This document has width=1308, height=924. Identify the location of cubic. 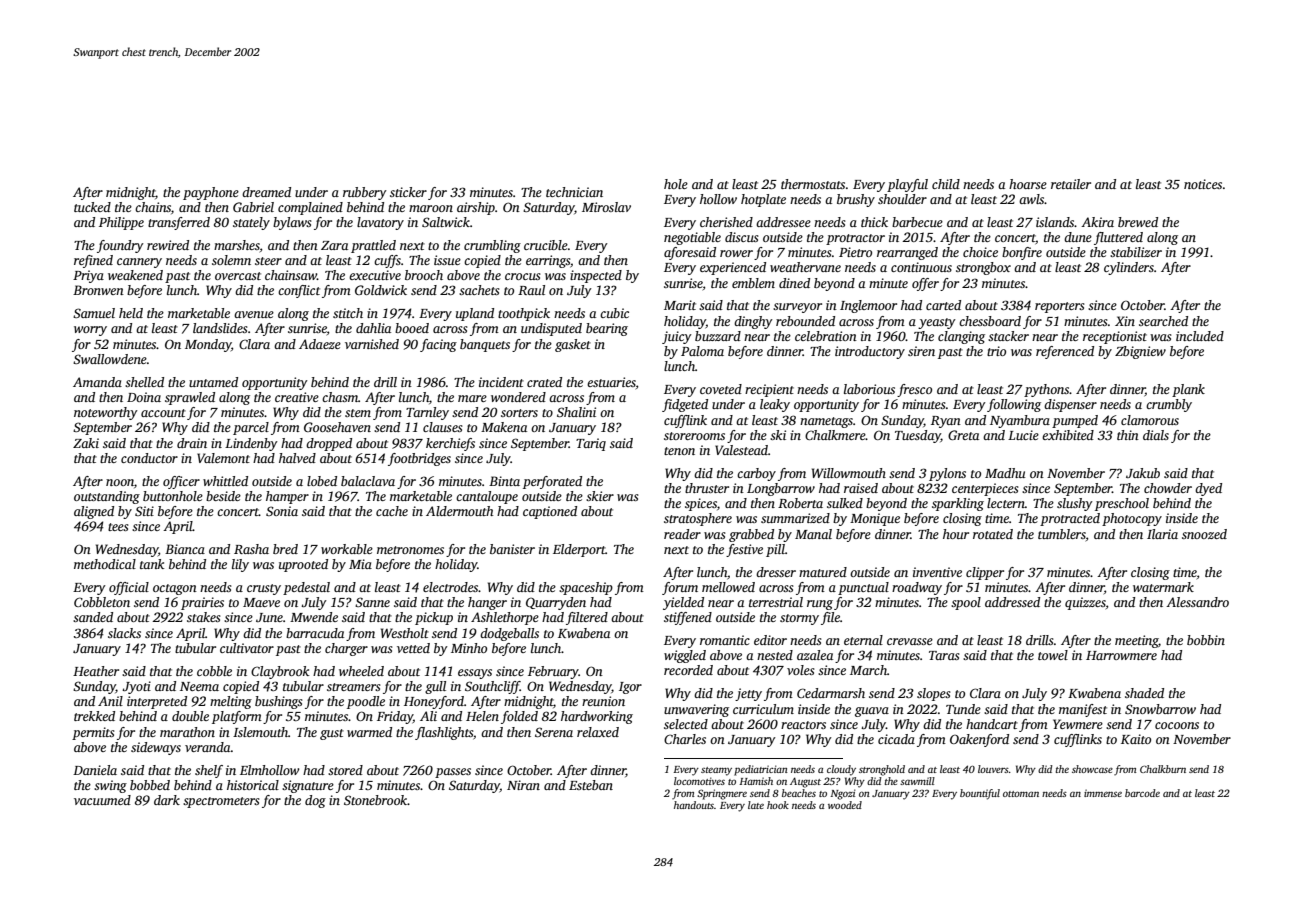
(614, 313).
